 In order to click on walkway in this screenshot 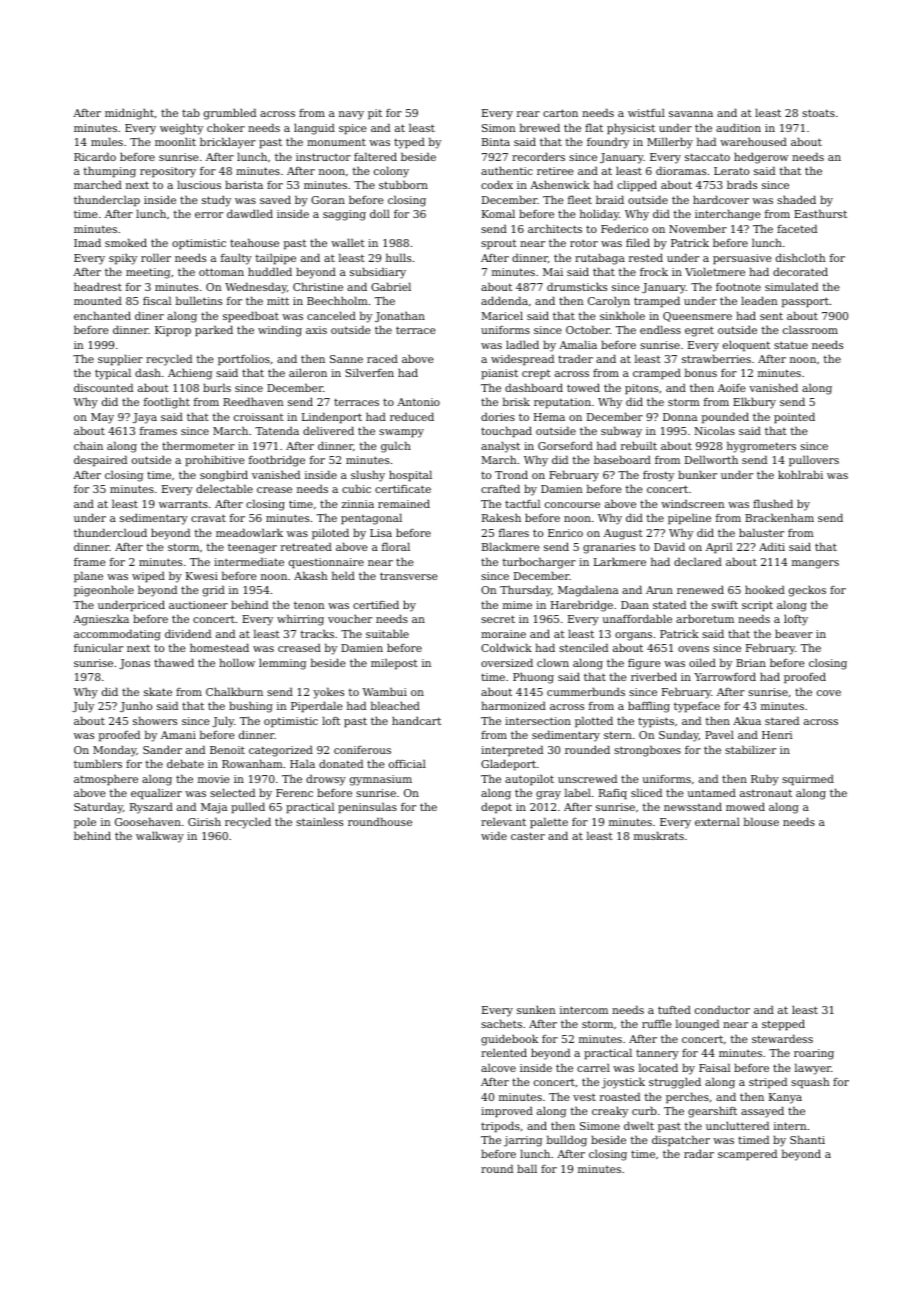, I will do `click(160, 837)`.
